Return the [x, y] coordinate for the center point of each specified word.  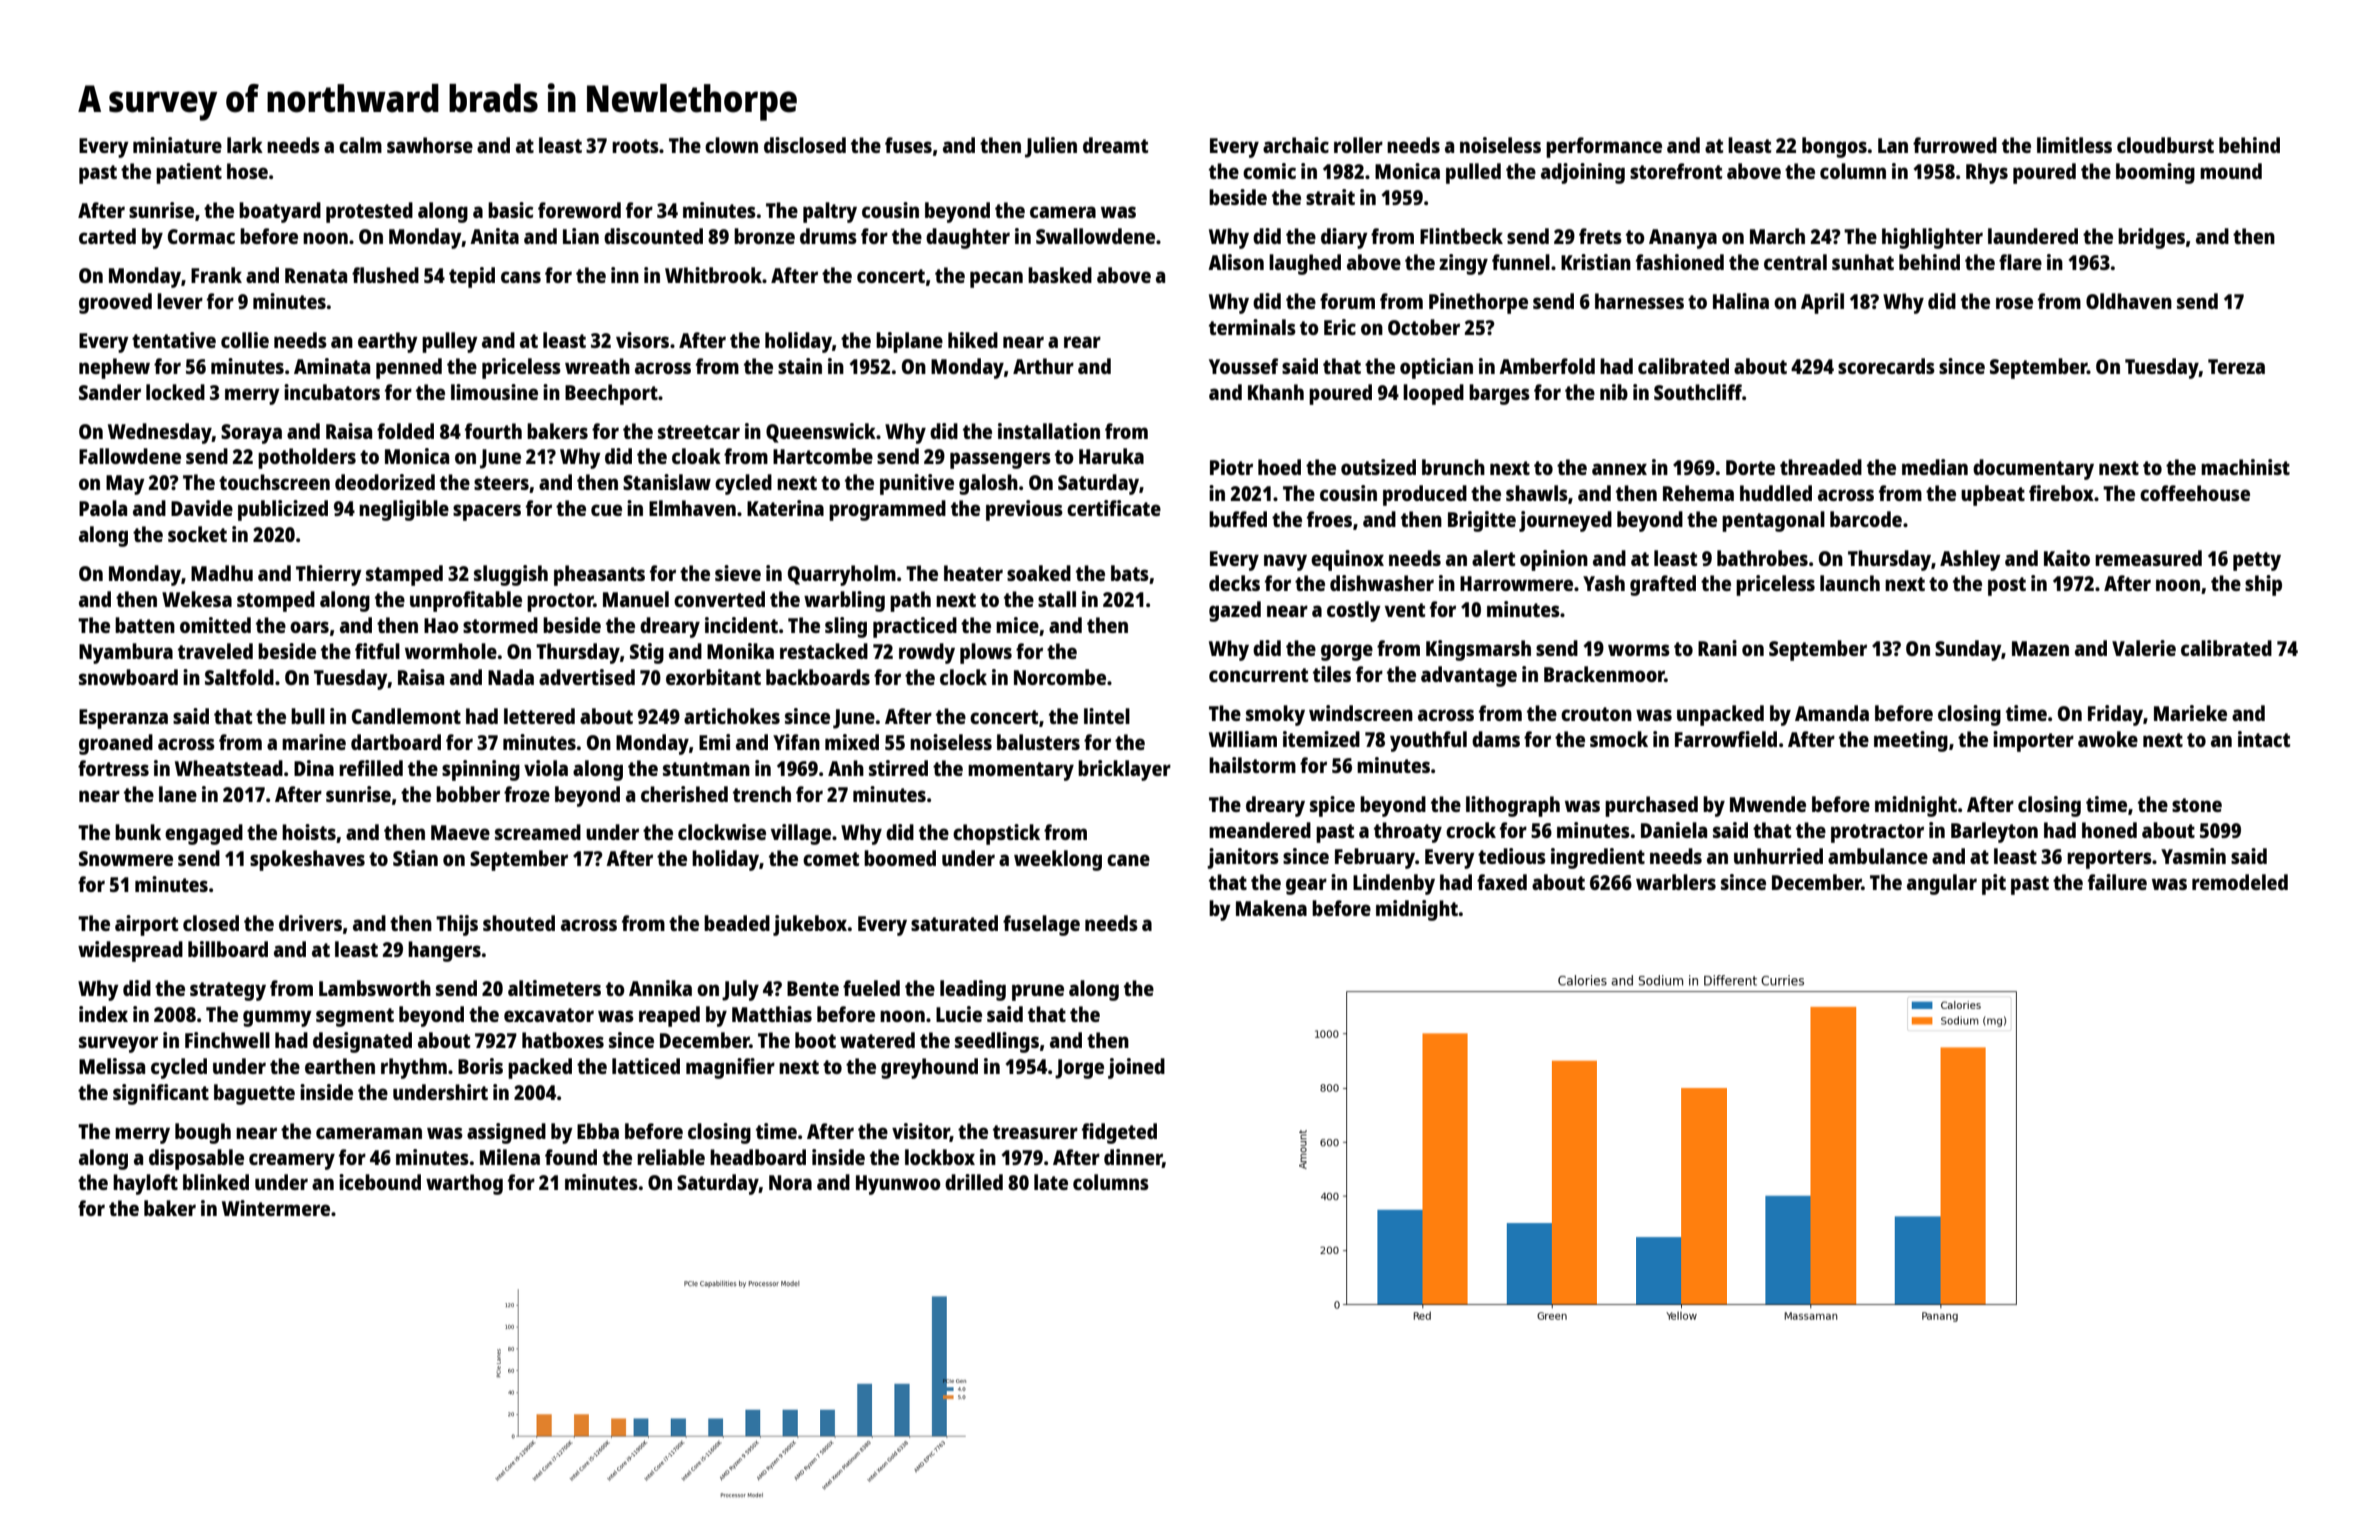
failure [2117, 882]
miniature [177, 145]
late [1051, 1182]
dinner [1133, 1157]
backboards [818, 677]
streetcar [699, 432]
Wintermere [276, 1208]
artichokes [732, 716]
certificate [1114, 508]
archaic [1296, 145]
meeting [1911, 741]
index [103, 1014]
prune [1038, 992]
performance [1604, 147]
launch [1850, 583]
